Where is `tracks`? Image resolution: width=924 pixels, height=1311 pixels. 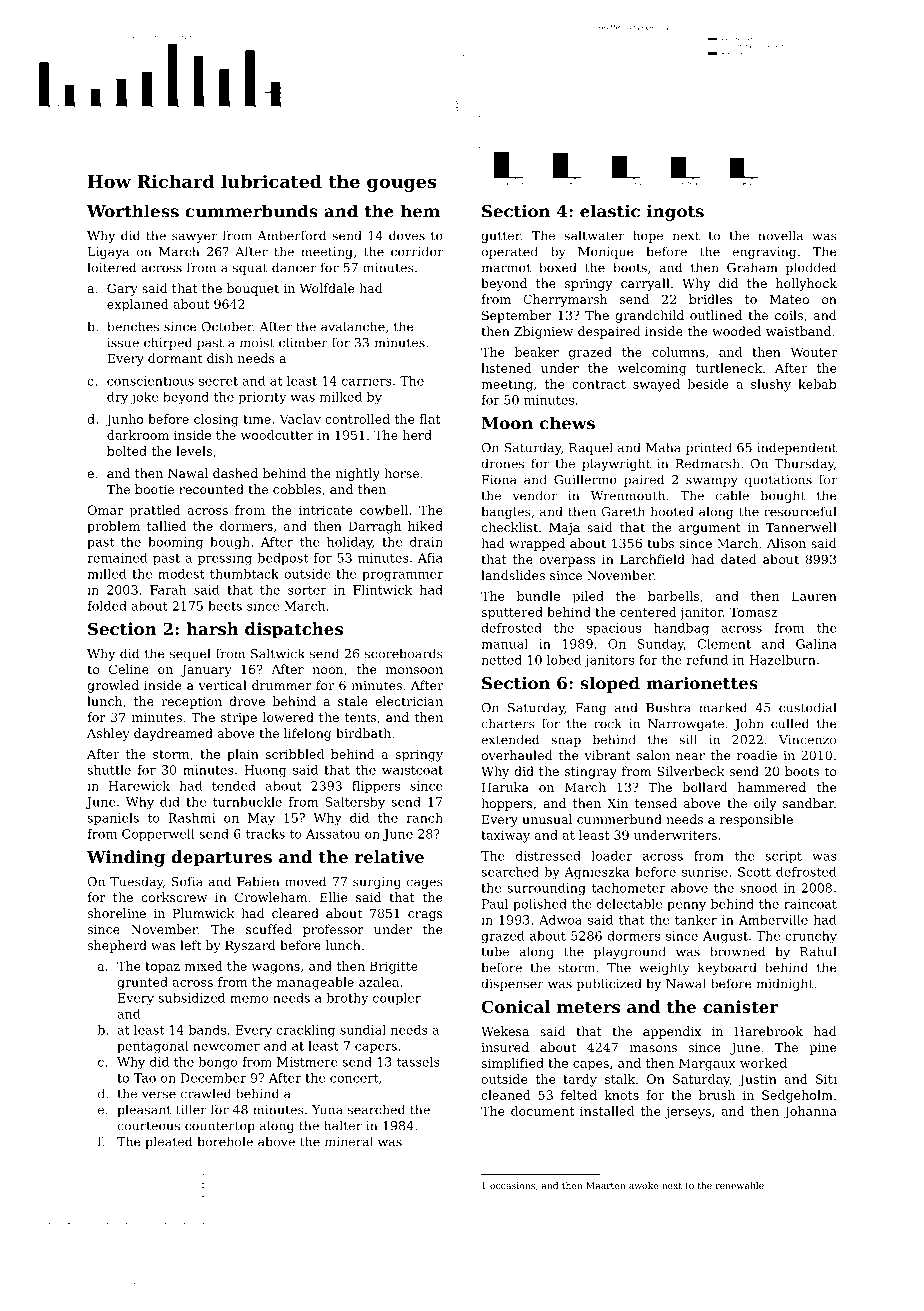
tracks is located at coordinates (265, 834).
